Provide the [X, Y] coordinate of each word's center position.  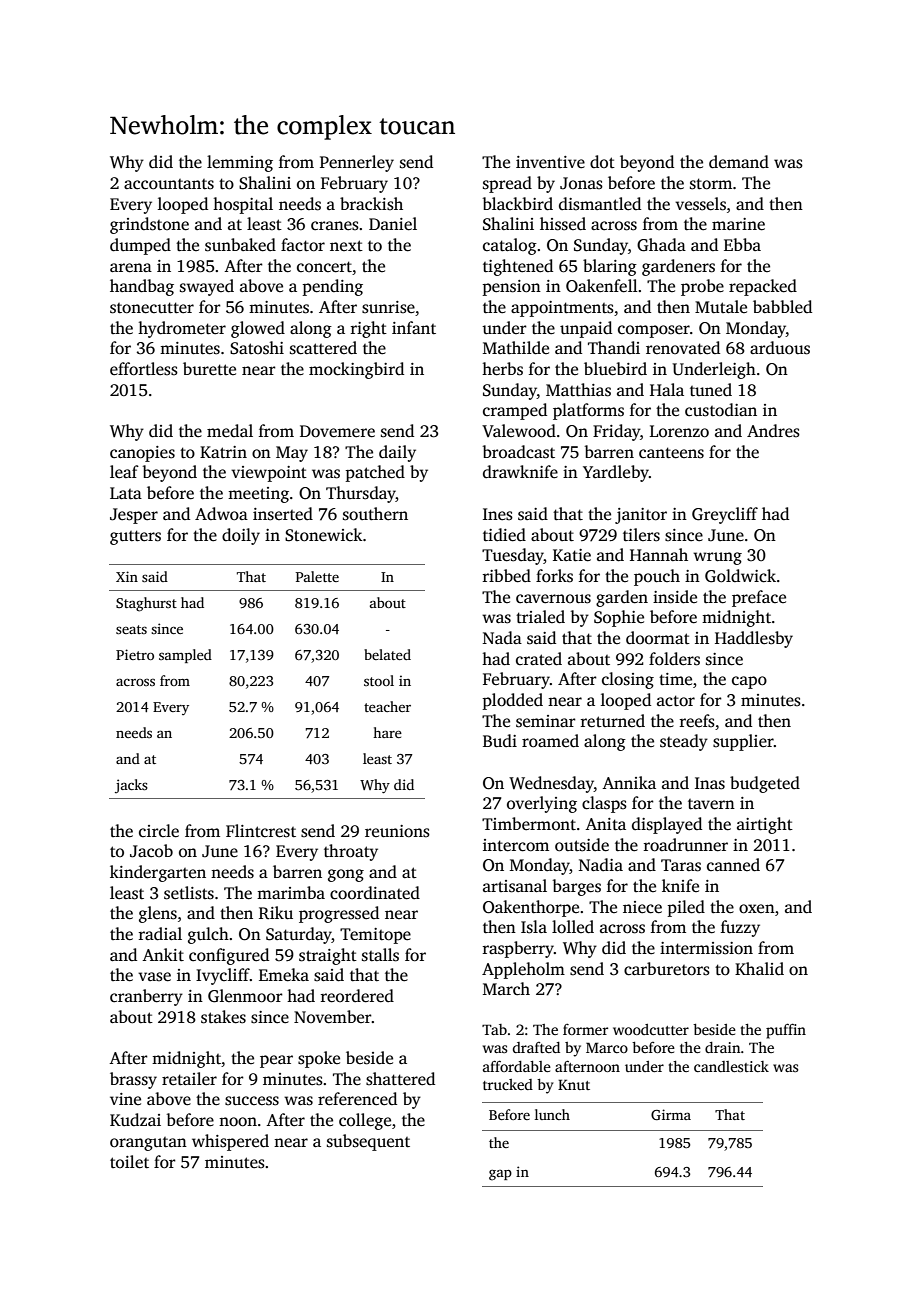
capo [749, 682]
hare [387, 732]
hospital [243, 205]
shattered [400, 1079]
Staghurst [146, 604]
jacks [131, 786]
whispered [230, 1142]
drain [723, 1047]
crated [539, 659]
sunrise [388, 307]
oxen [757, 909]
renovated [683, 348]
